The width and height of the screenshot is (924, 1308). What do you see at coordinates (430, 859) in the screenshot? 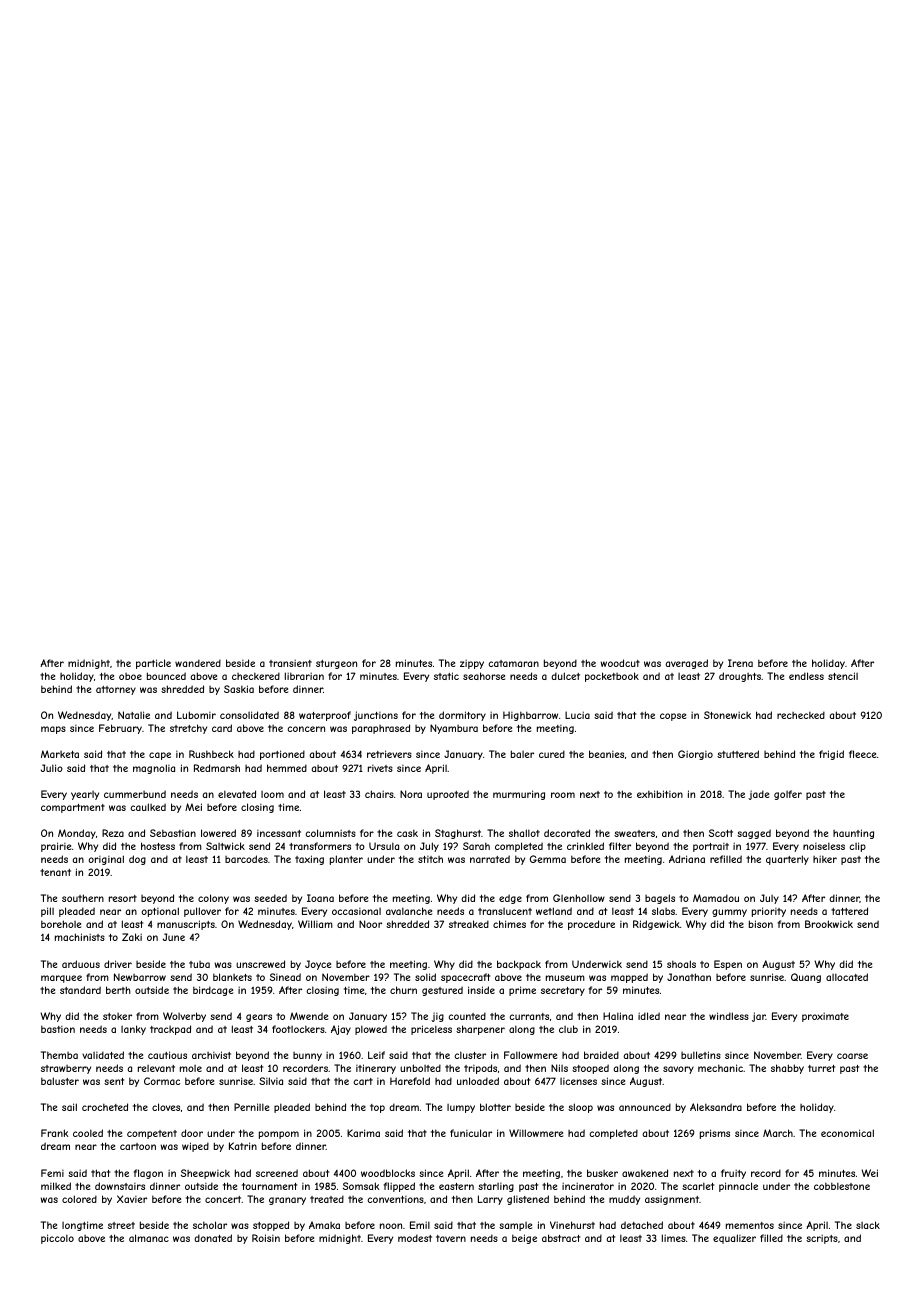
I see `stitch` at bounding box center [430, 859].
